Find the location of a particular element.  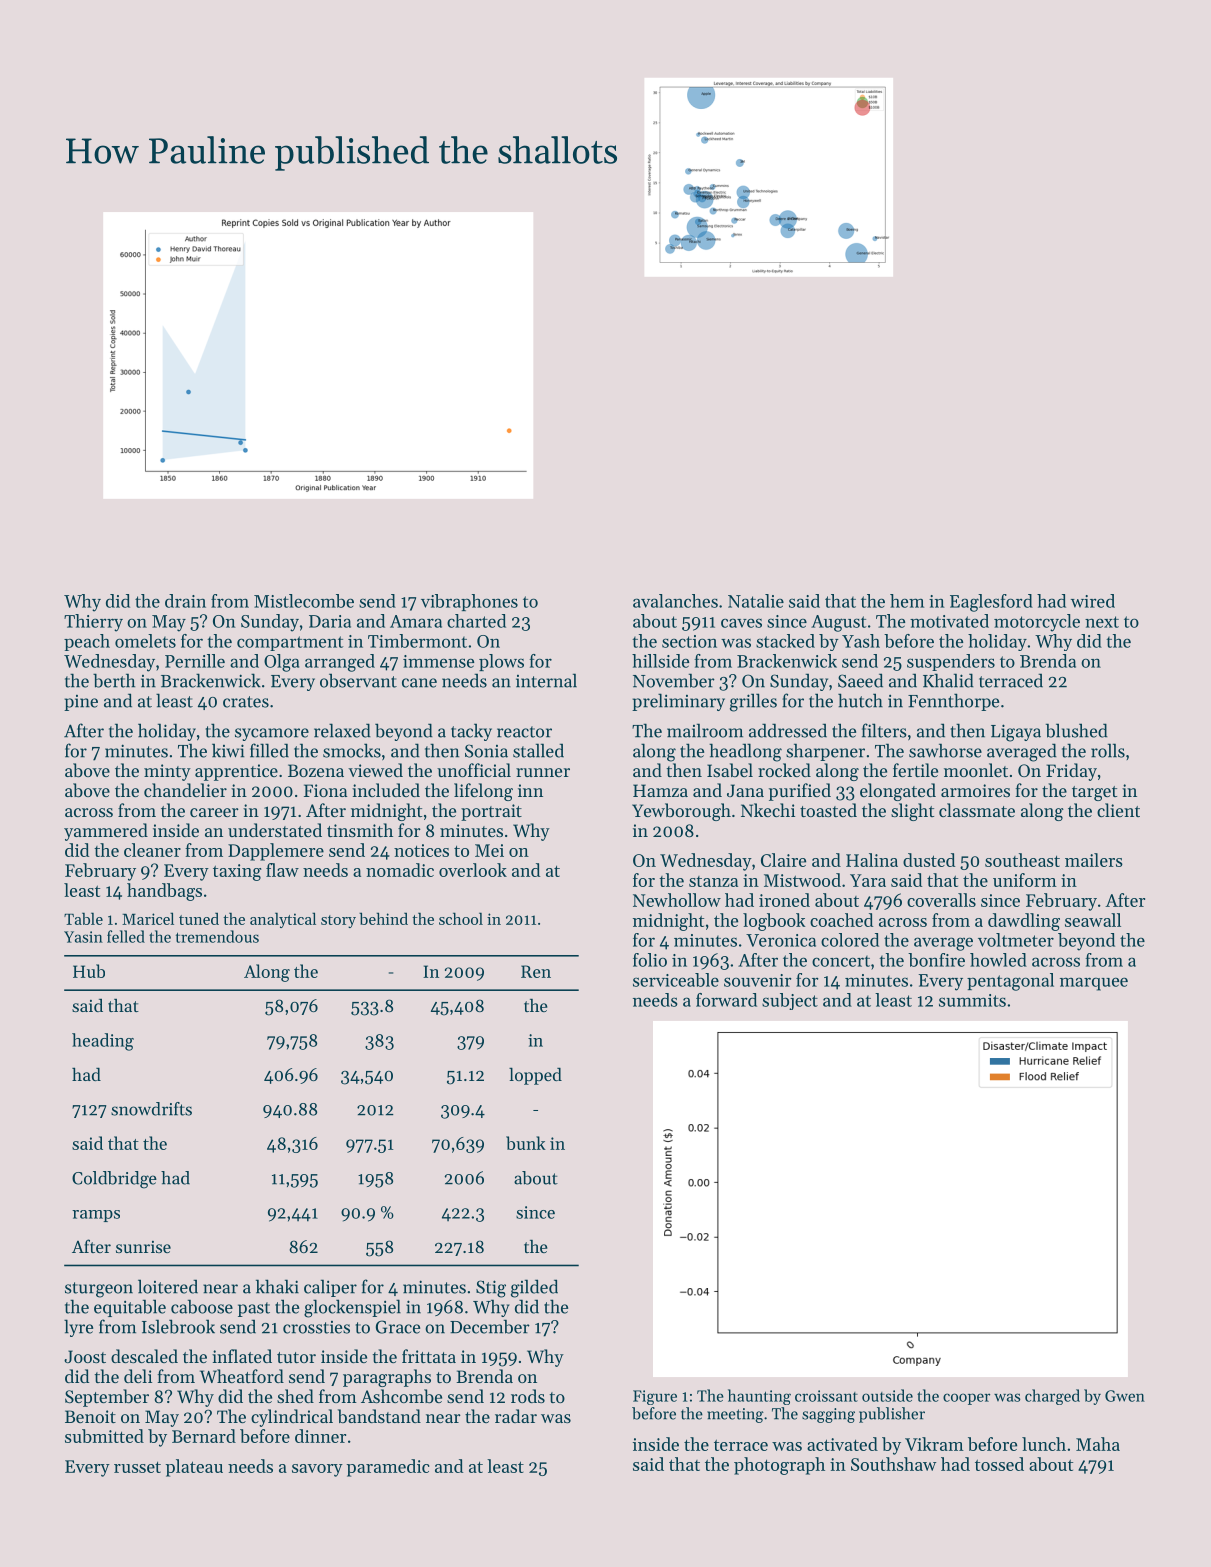

Coldbridge is located at coordinates (114, 1180).
